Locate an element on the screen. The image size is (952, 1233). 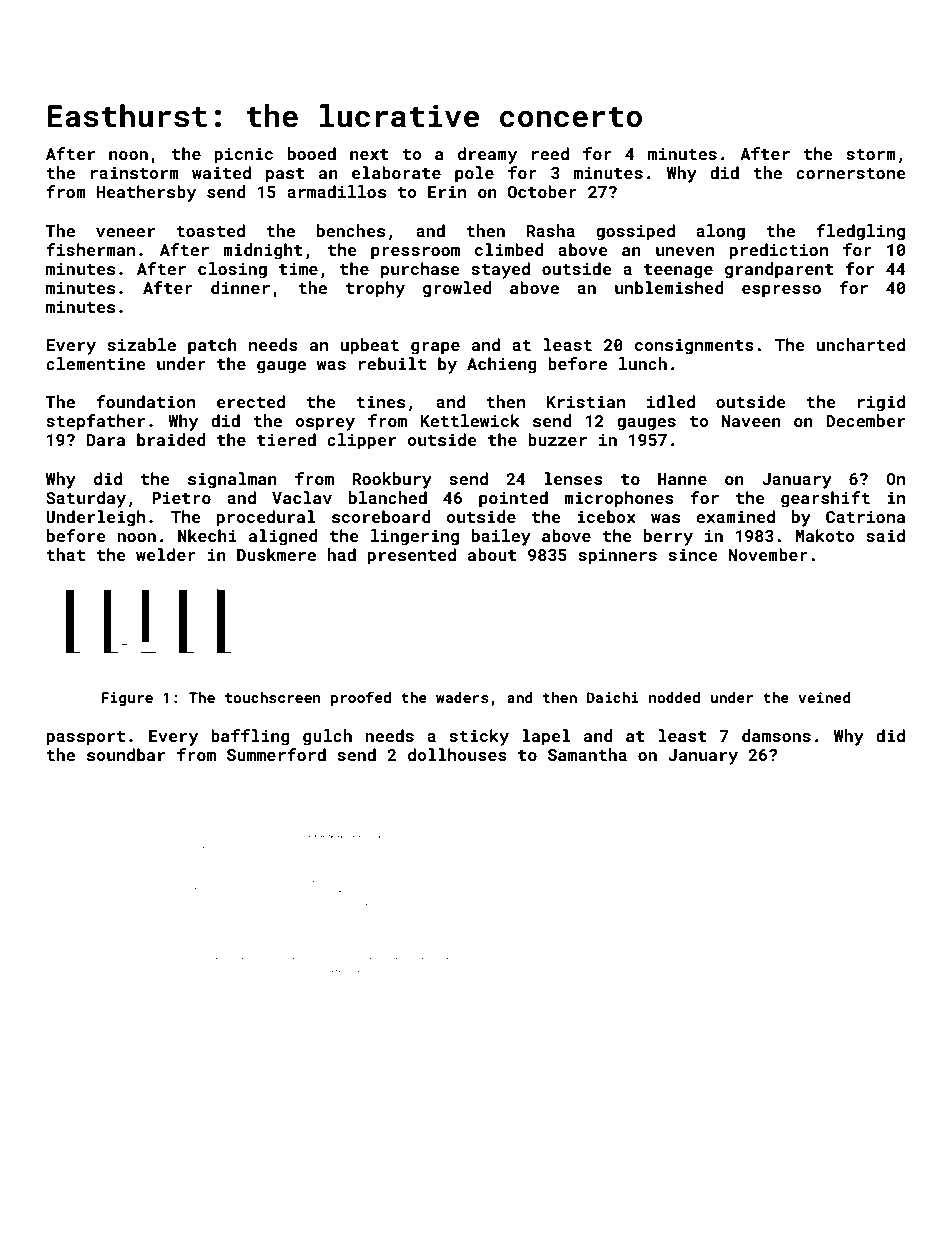
espresso is located at coordinates (781, 291).
